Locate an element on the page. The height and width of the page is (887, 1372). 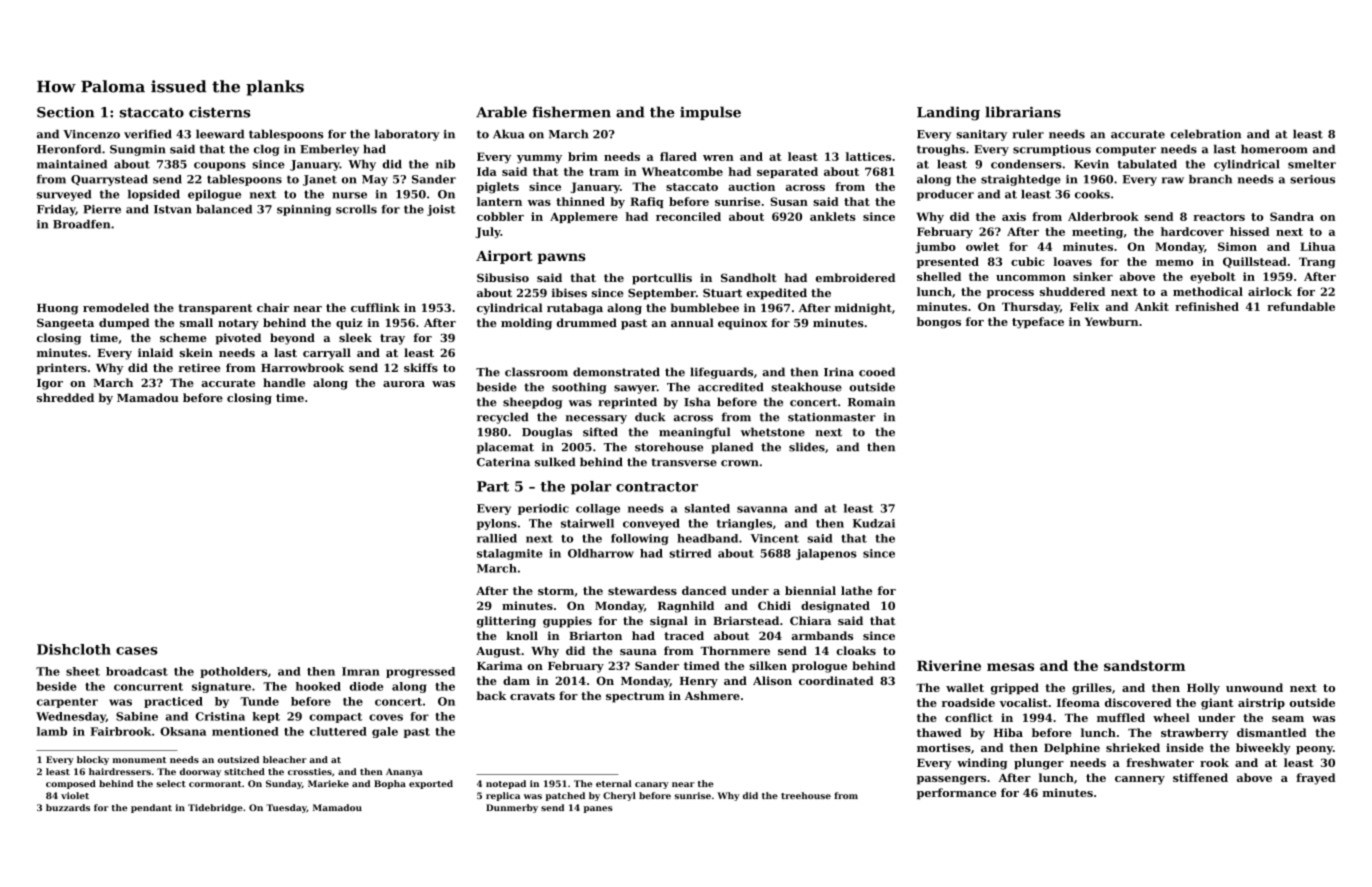
fishermen is located at coordinates (571, 112).
